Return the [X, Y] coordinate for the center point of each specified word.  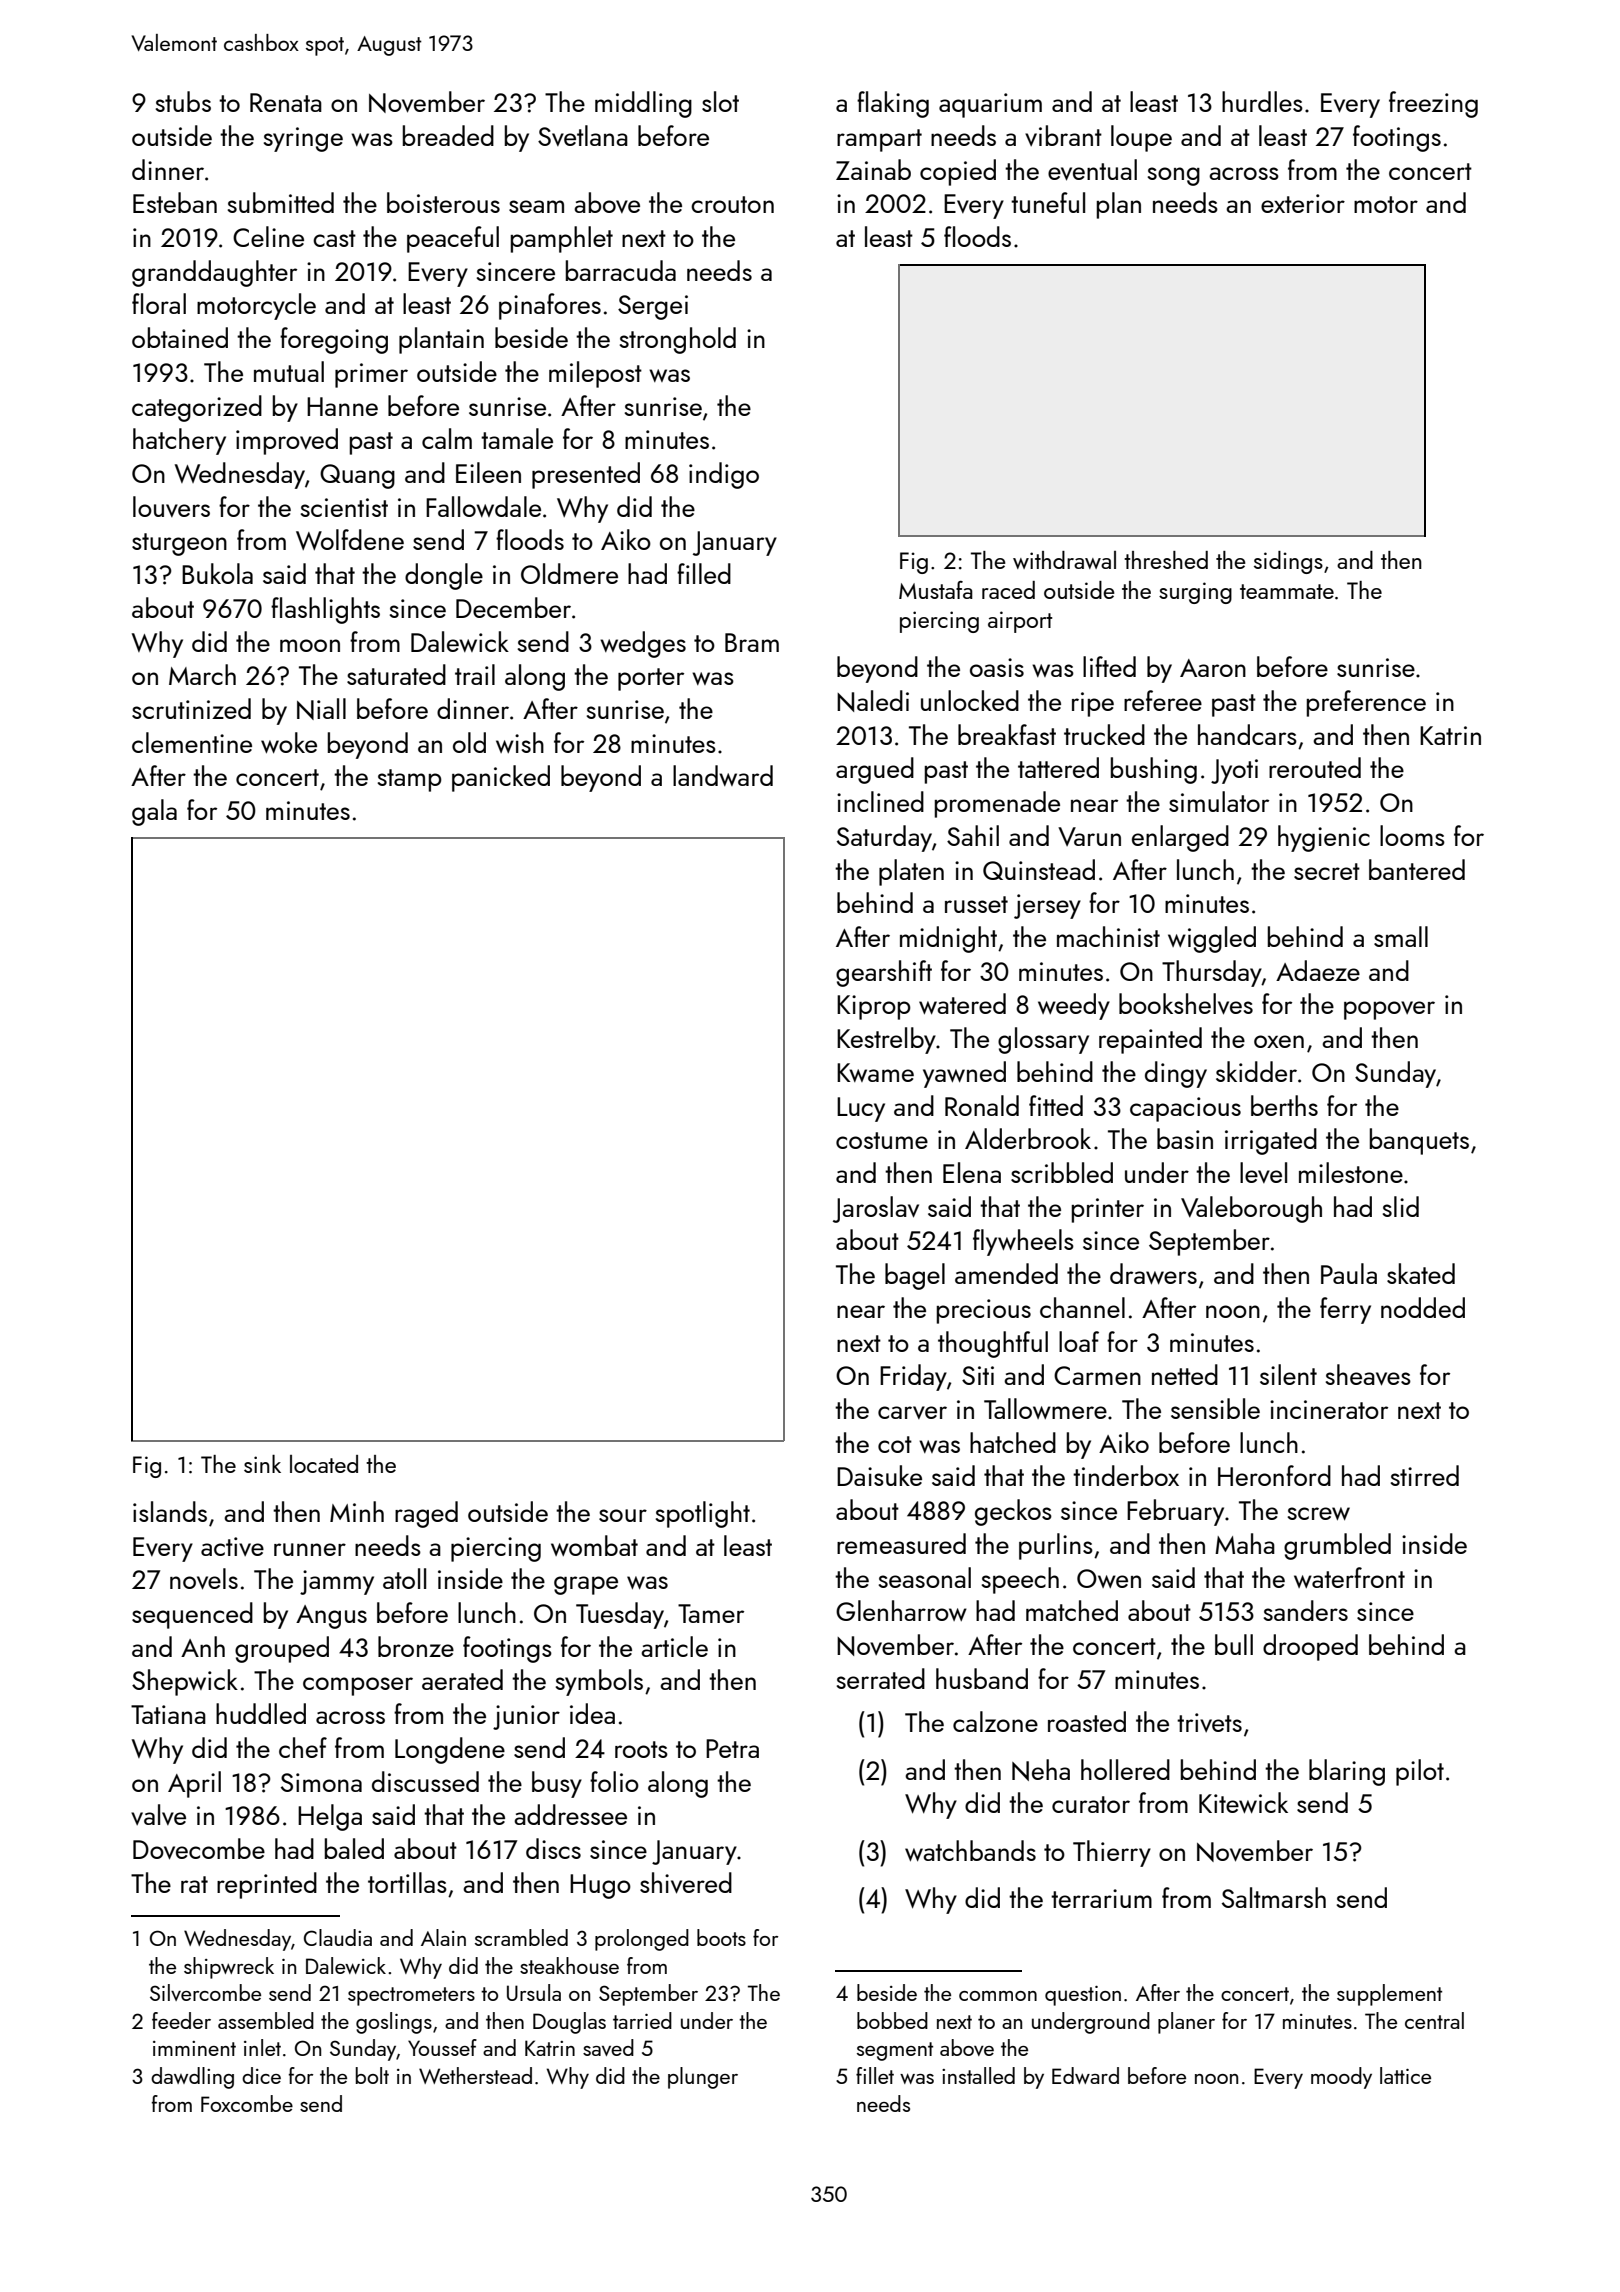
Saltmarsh [1274, 1897]
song [1173, 176]
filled [704, 573]
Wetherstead [475, 2075]
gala [154, 812]
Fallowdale [483, 506]
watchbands [970, 1850]
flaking [893, 104]
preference [1366, 703]
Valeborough [1251, 1209]
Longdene [450, 1750]
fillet [875, 2075]
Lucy [861, 1109]
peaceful [453, 239]
